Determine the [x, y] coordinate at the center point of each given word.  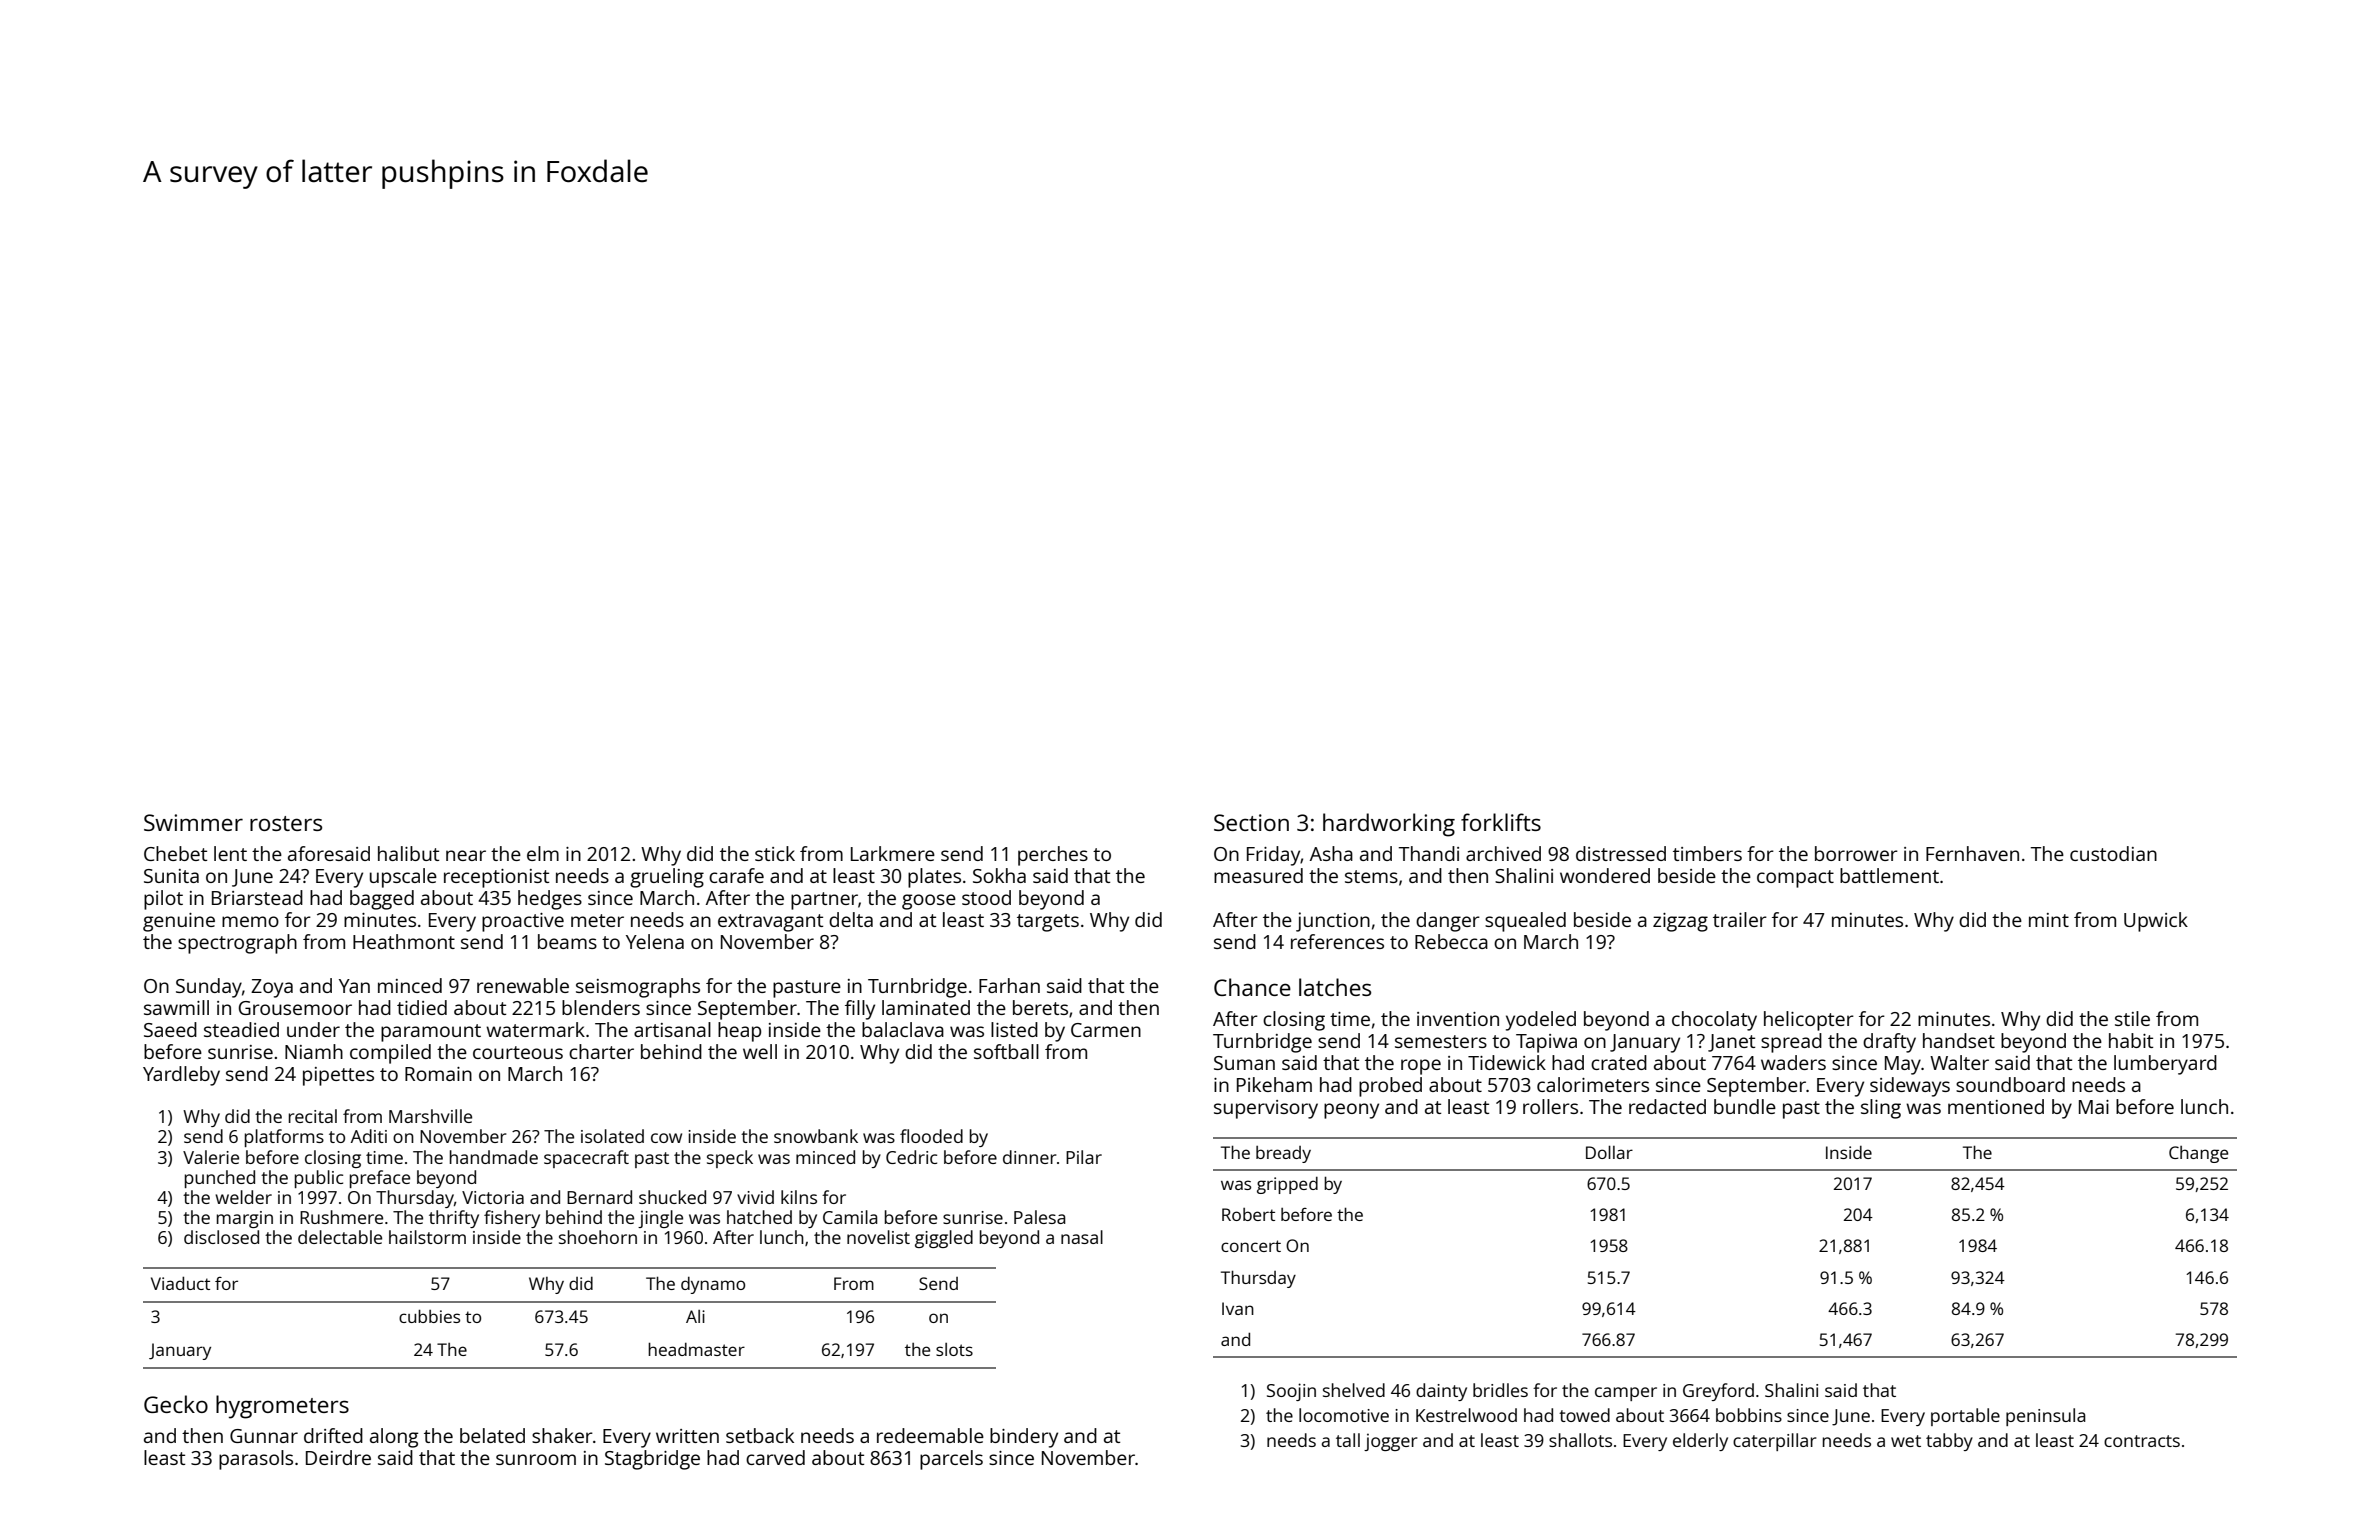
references [1337, 941]
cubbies [429, 1316]
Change [2198, 1154]
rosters [286, 823]
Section [1251, 822]
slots [954, 1349]
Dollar [1609, 1152]
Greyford [1718, 1392]
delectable [340, 1237]
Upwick [2156, 922]
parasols [256, 1460]
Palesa [1040, 1217]
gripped [1287, 1185]
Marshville [430, 1116]
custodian [2113, 853]
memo [250, 921]
